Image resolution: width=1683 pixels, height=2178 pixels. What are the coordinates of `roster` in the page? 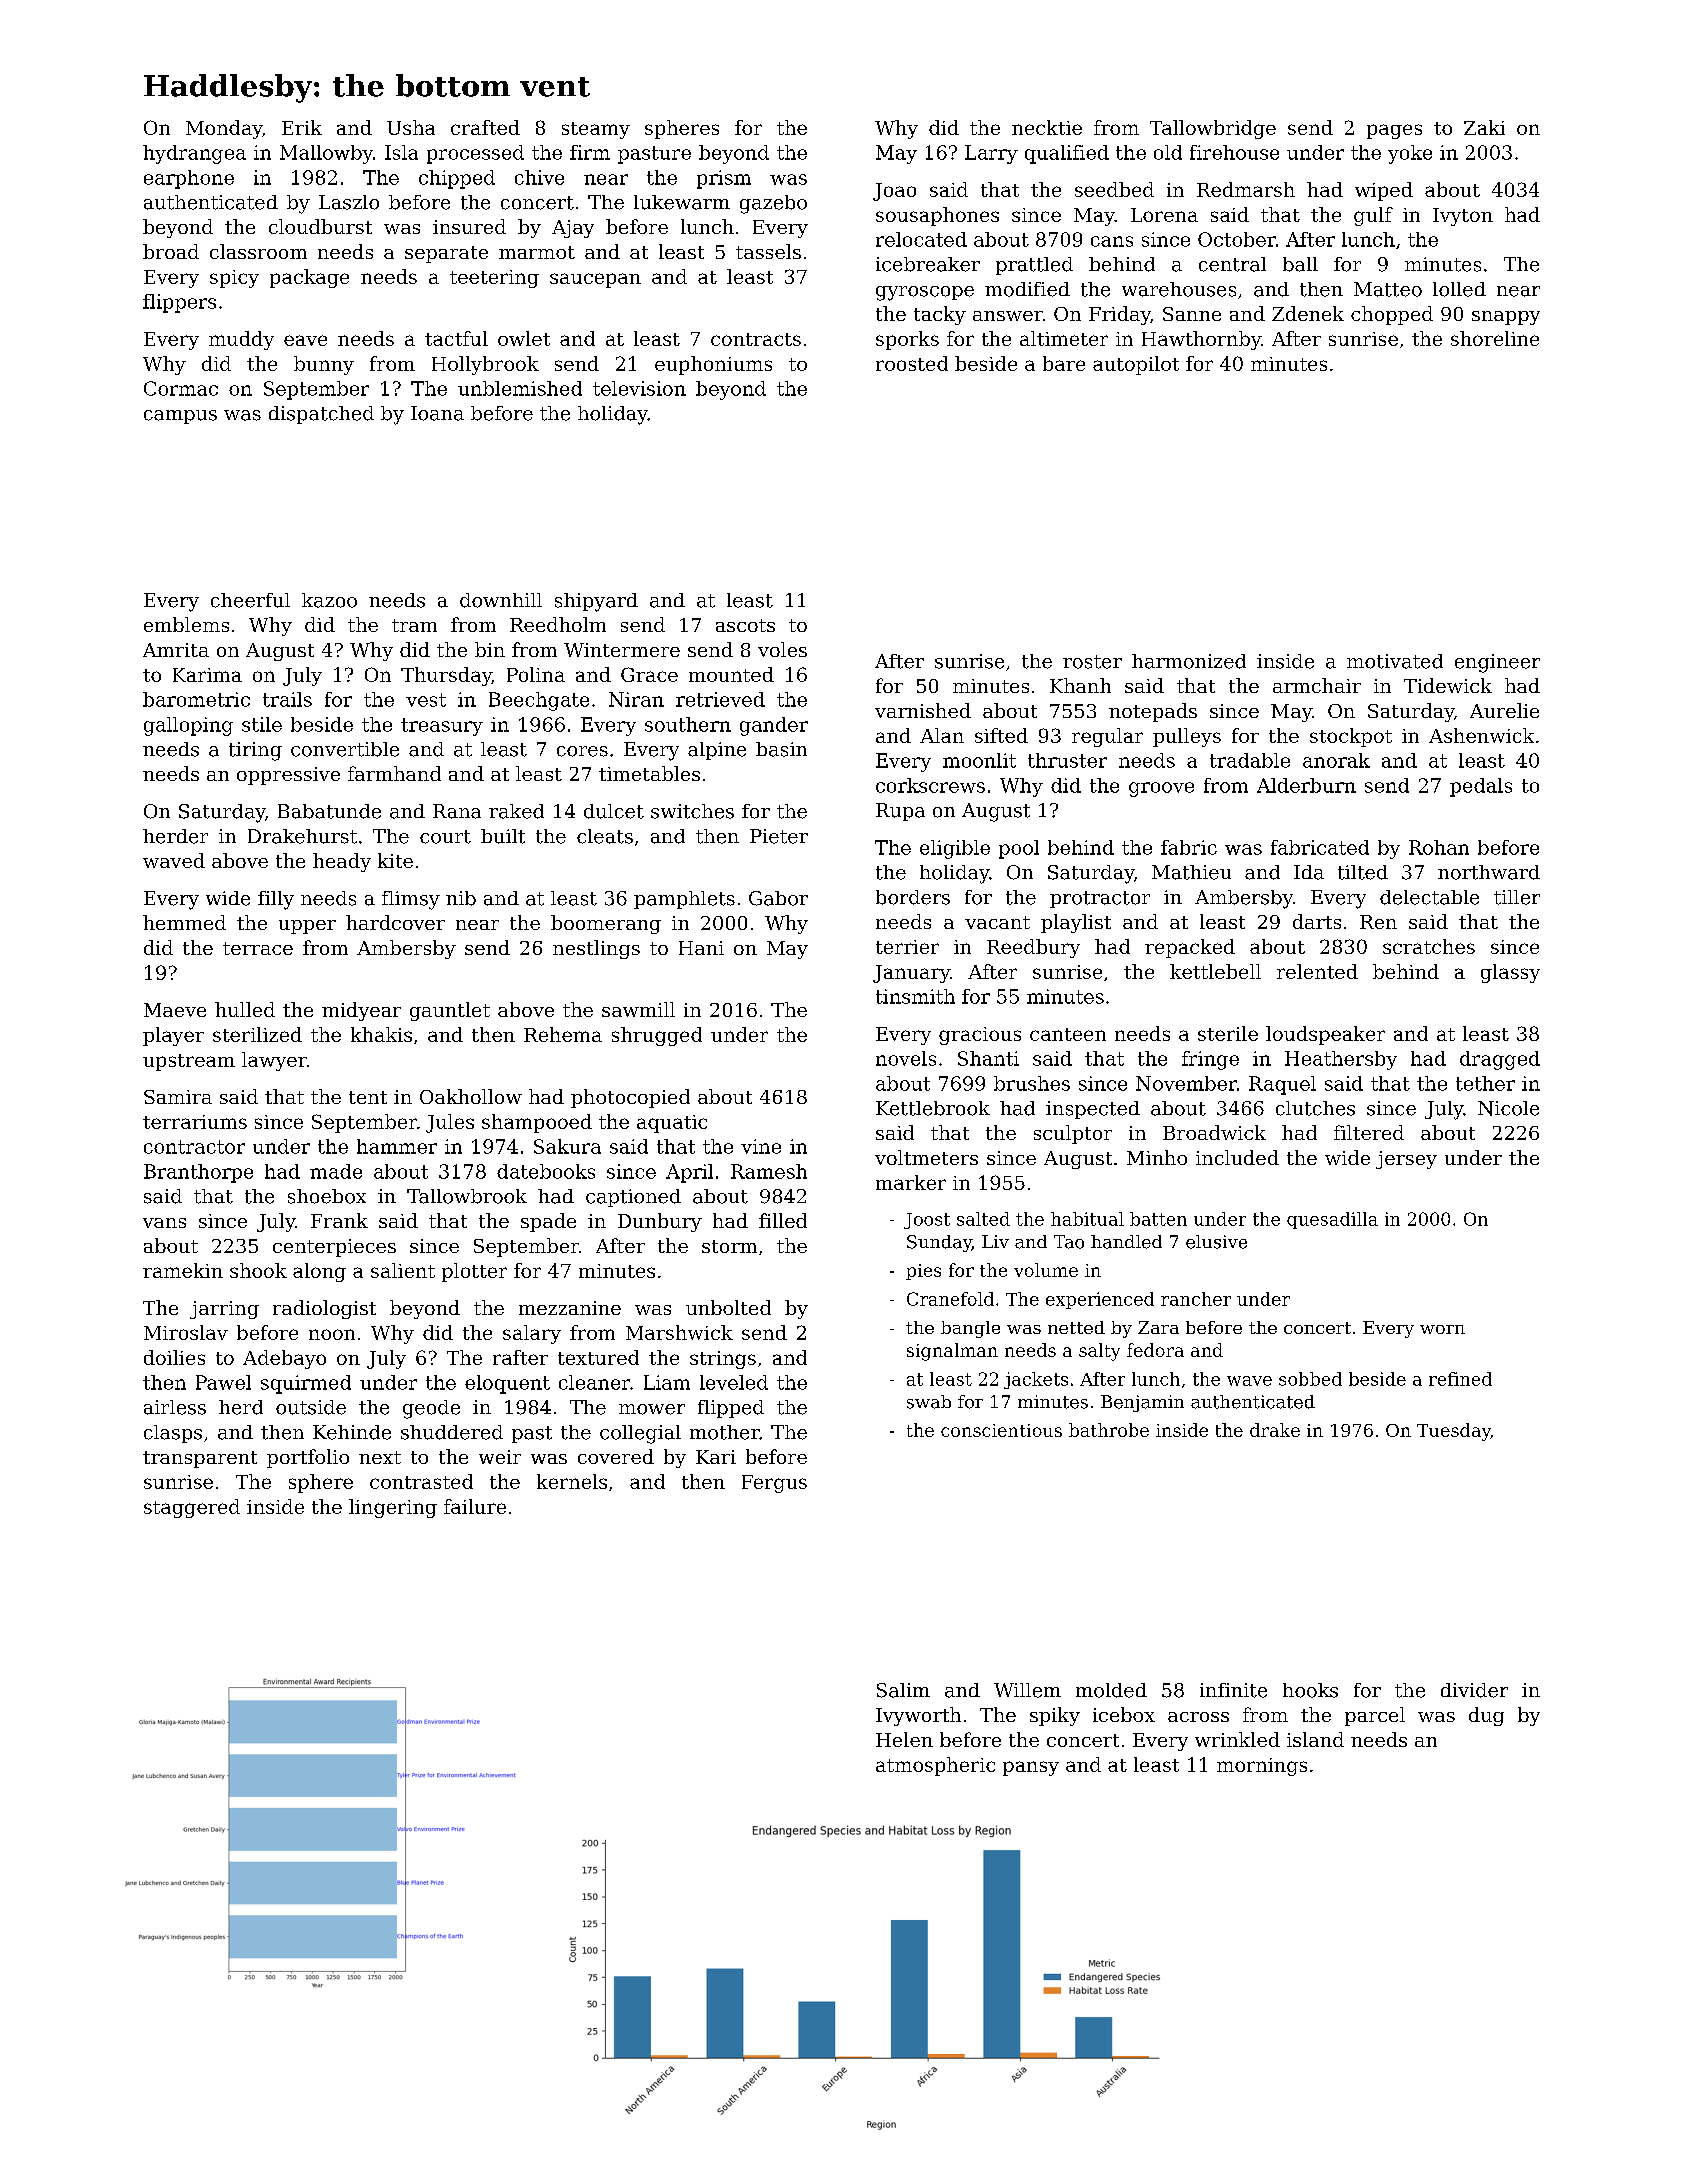 It's located at (1092, 662).
